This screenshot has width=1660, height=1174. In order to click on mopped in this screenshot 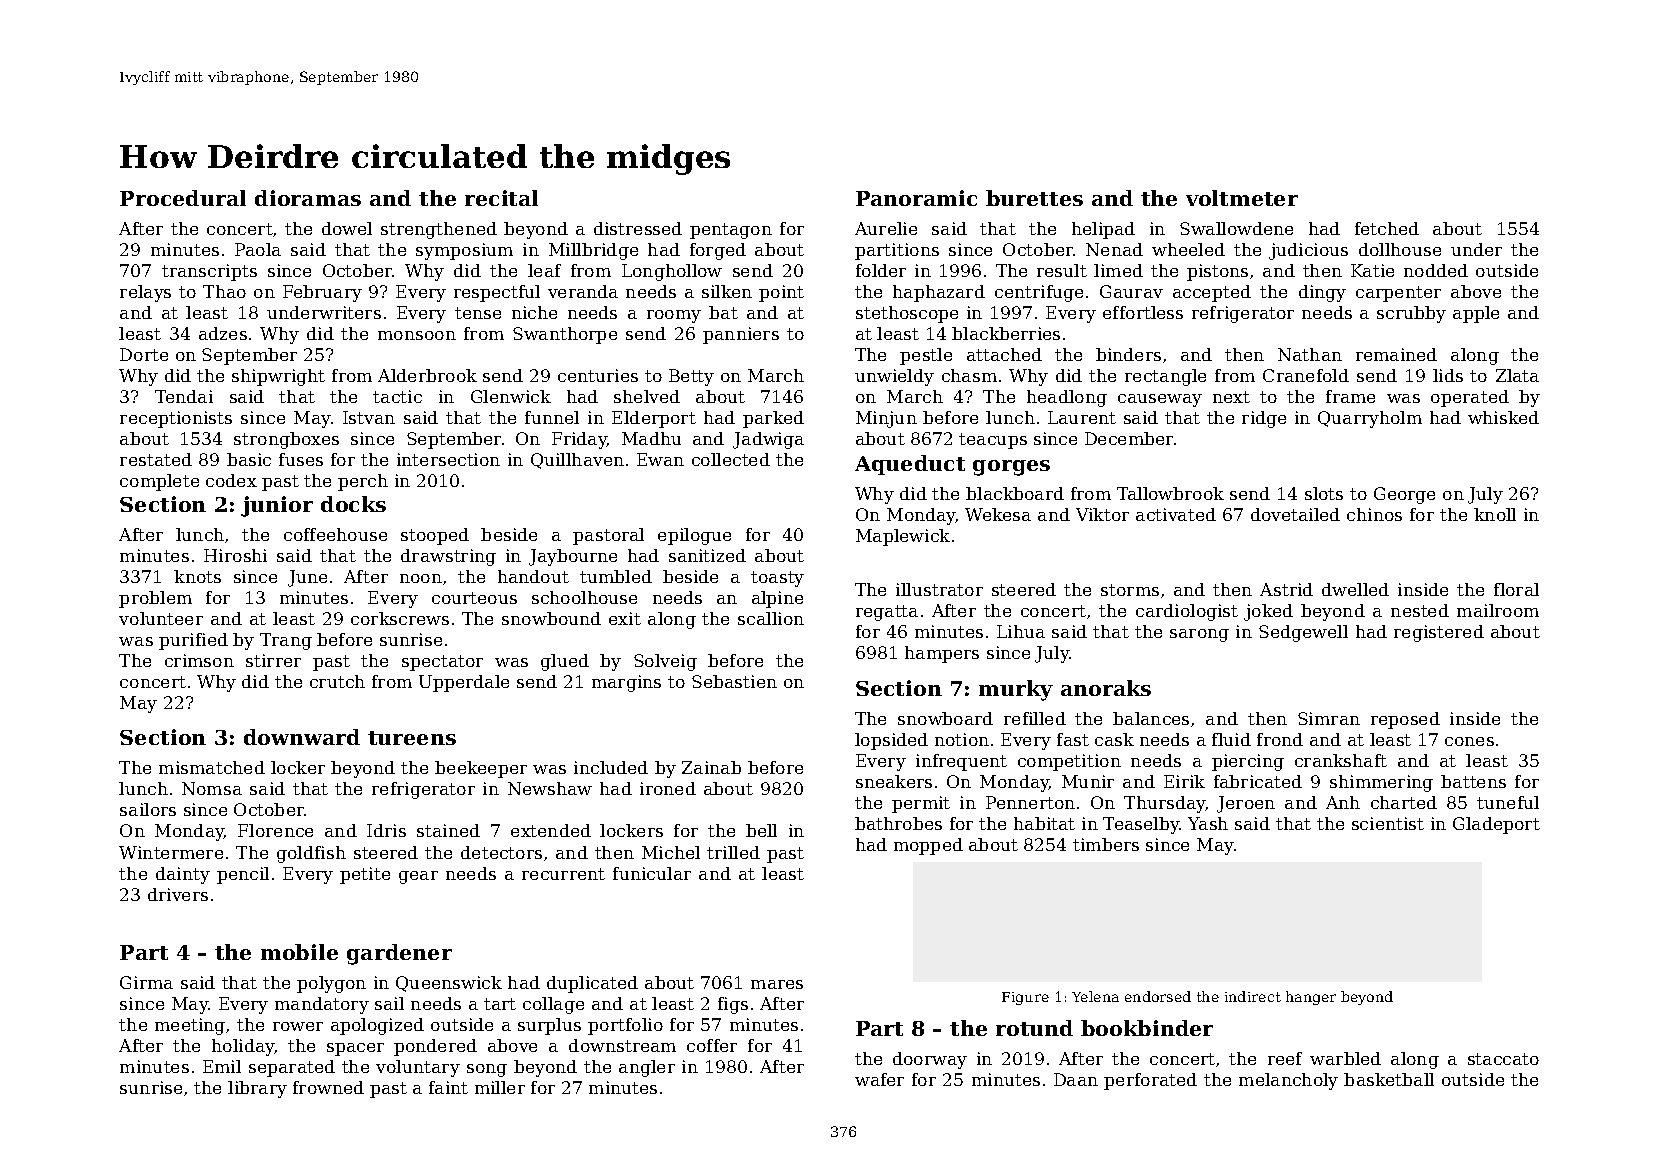, I will do `click(928, 846)`.
